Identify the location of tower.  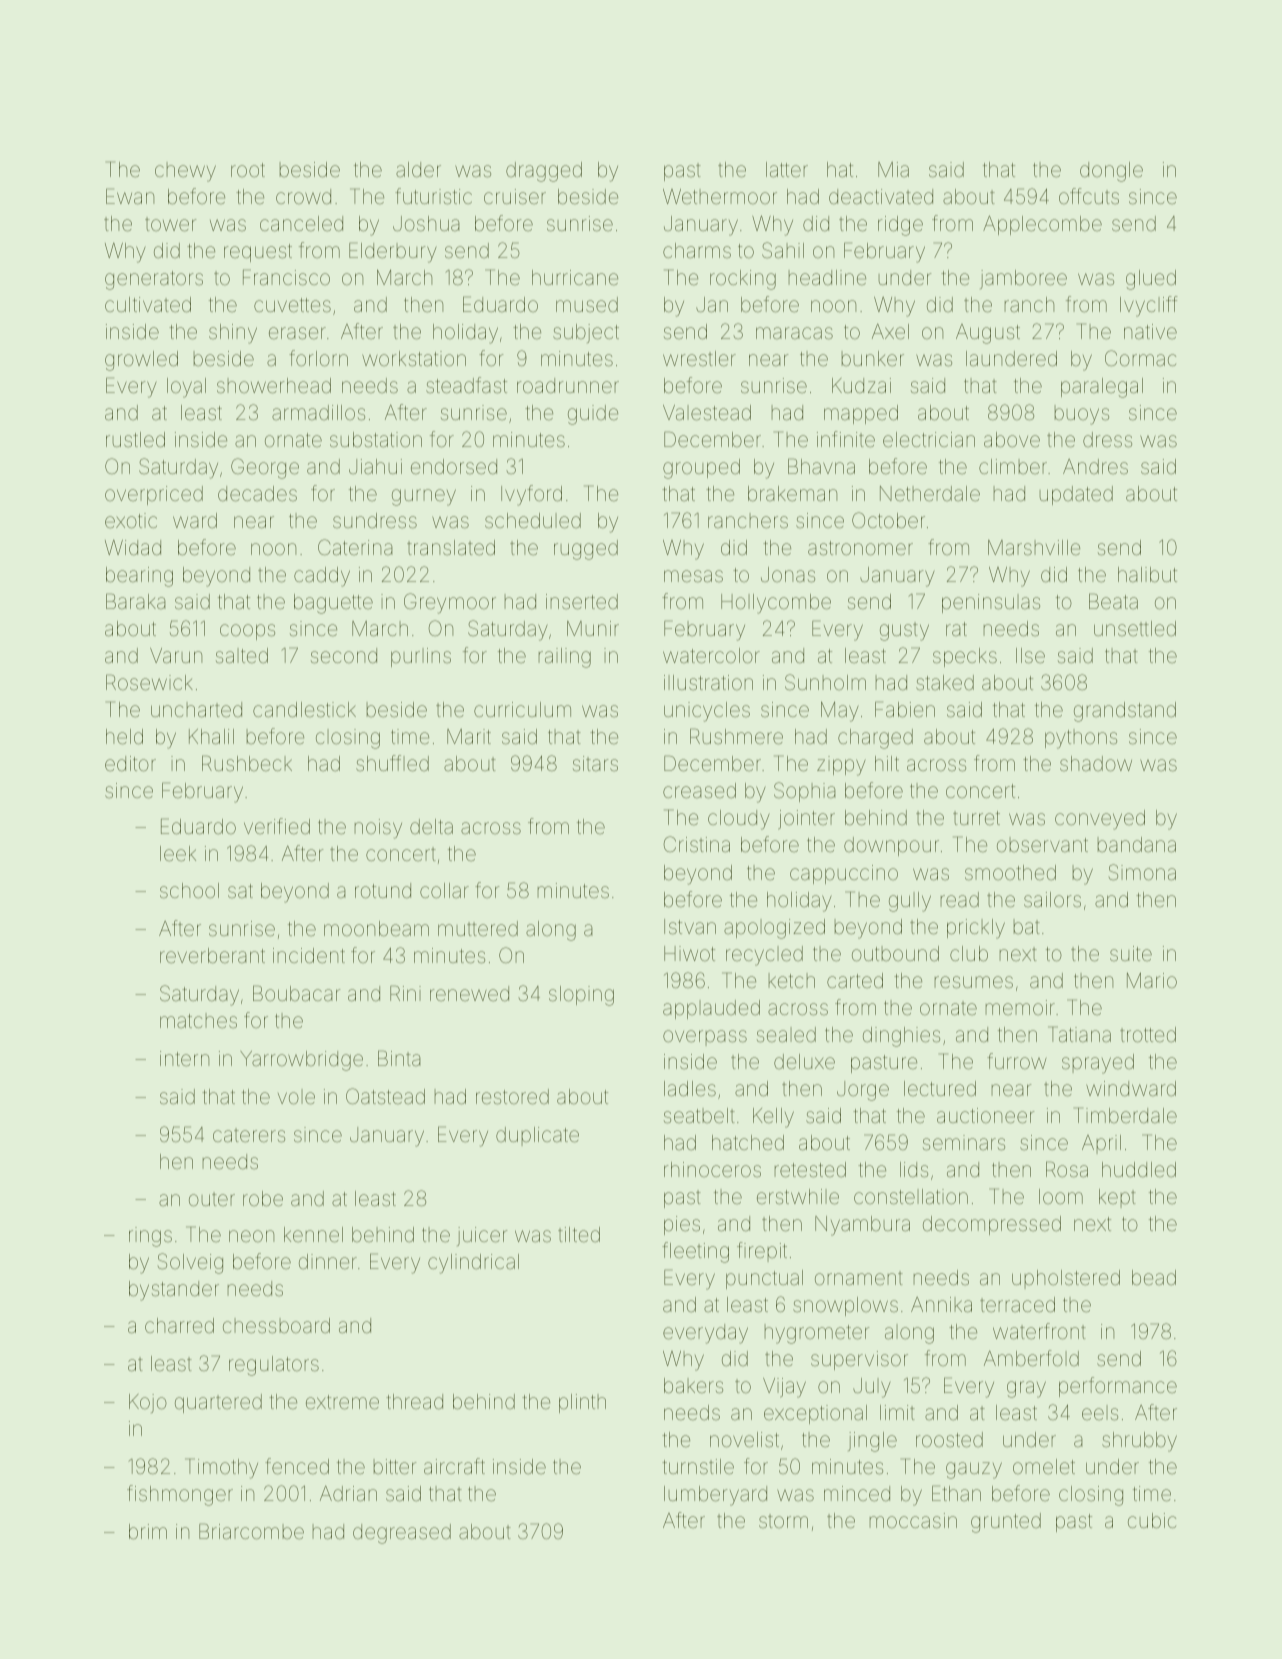
(170, 224).
